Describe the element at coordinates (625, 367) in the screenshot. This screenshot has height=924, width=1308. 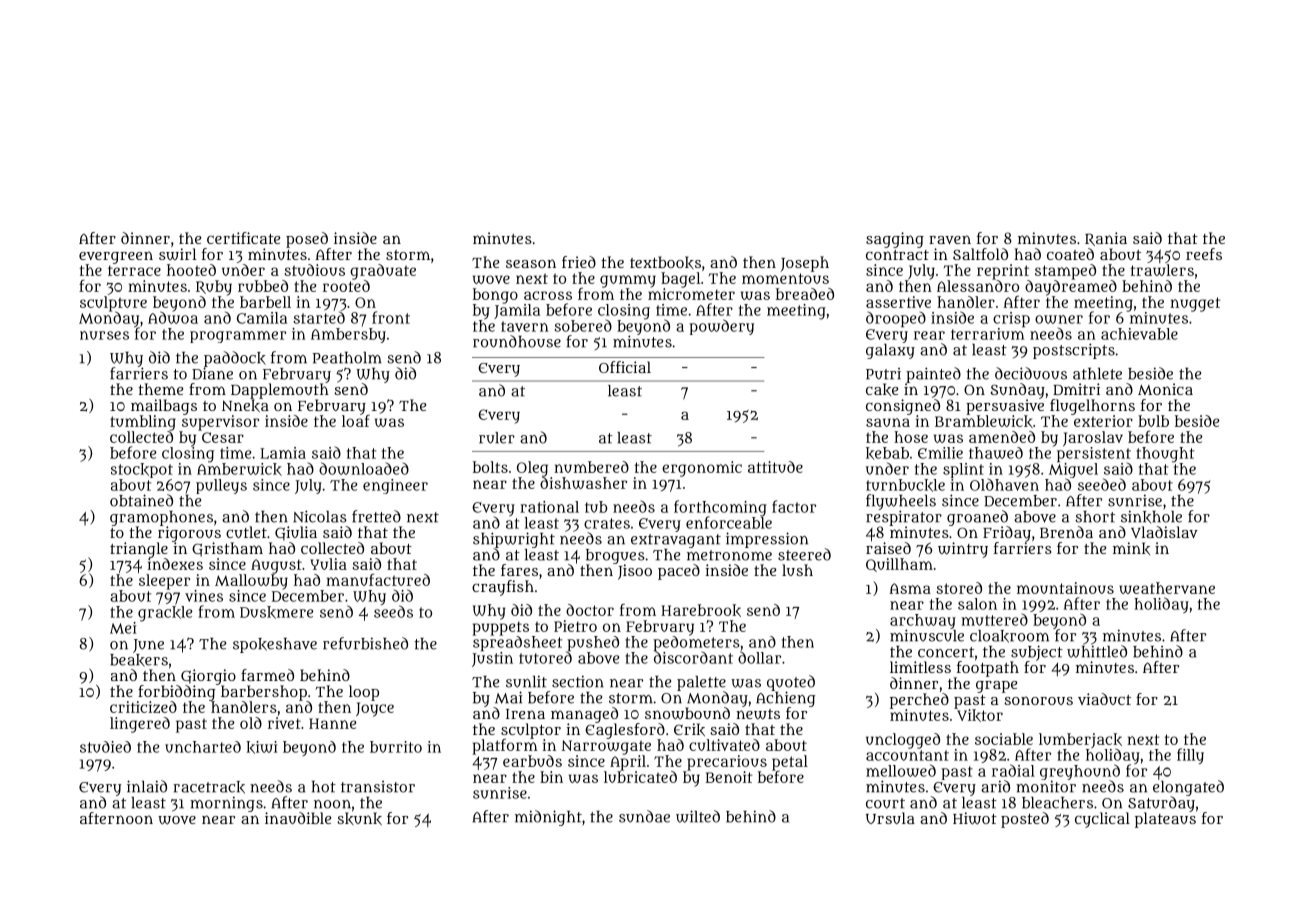
I see `Official` at that location.
